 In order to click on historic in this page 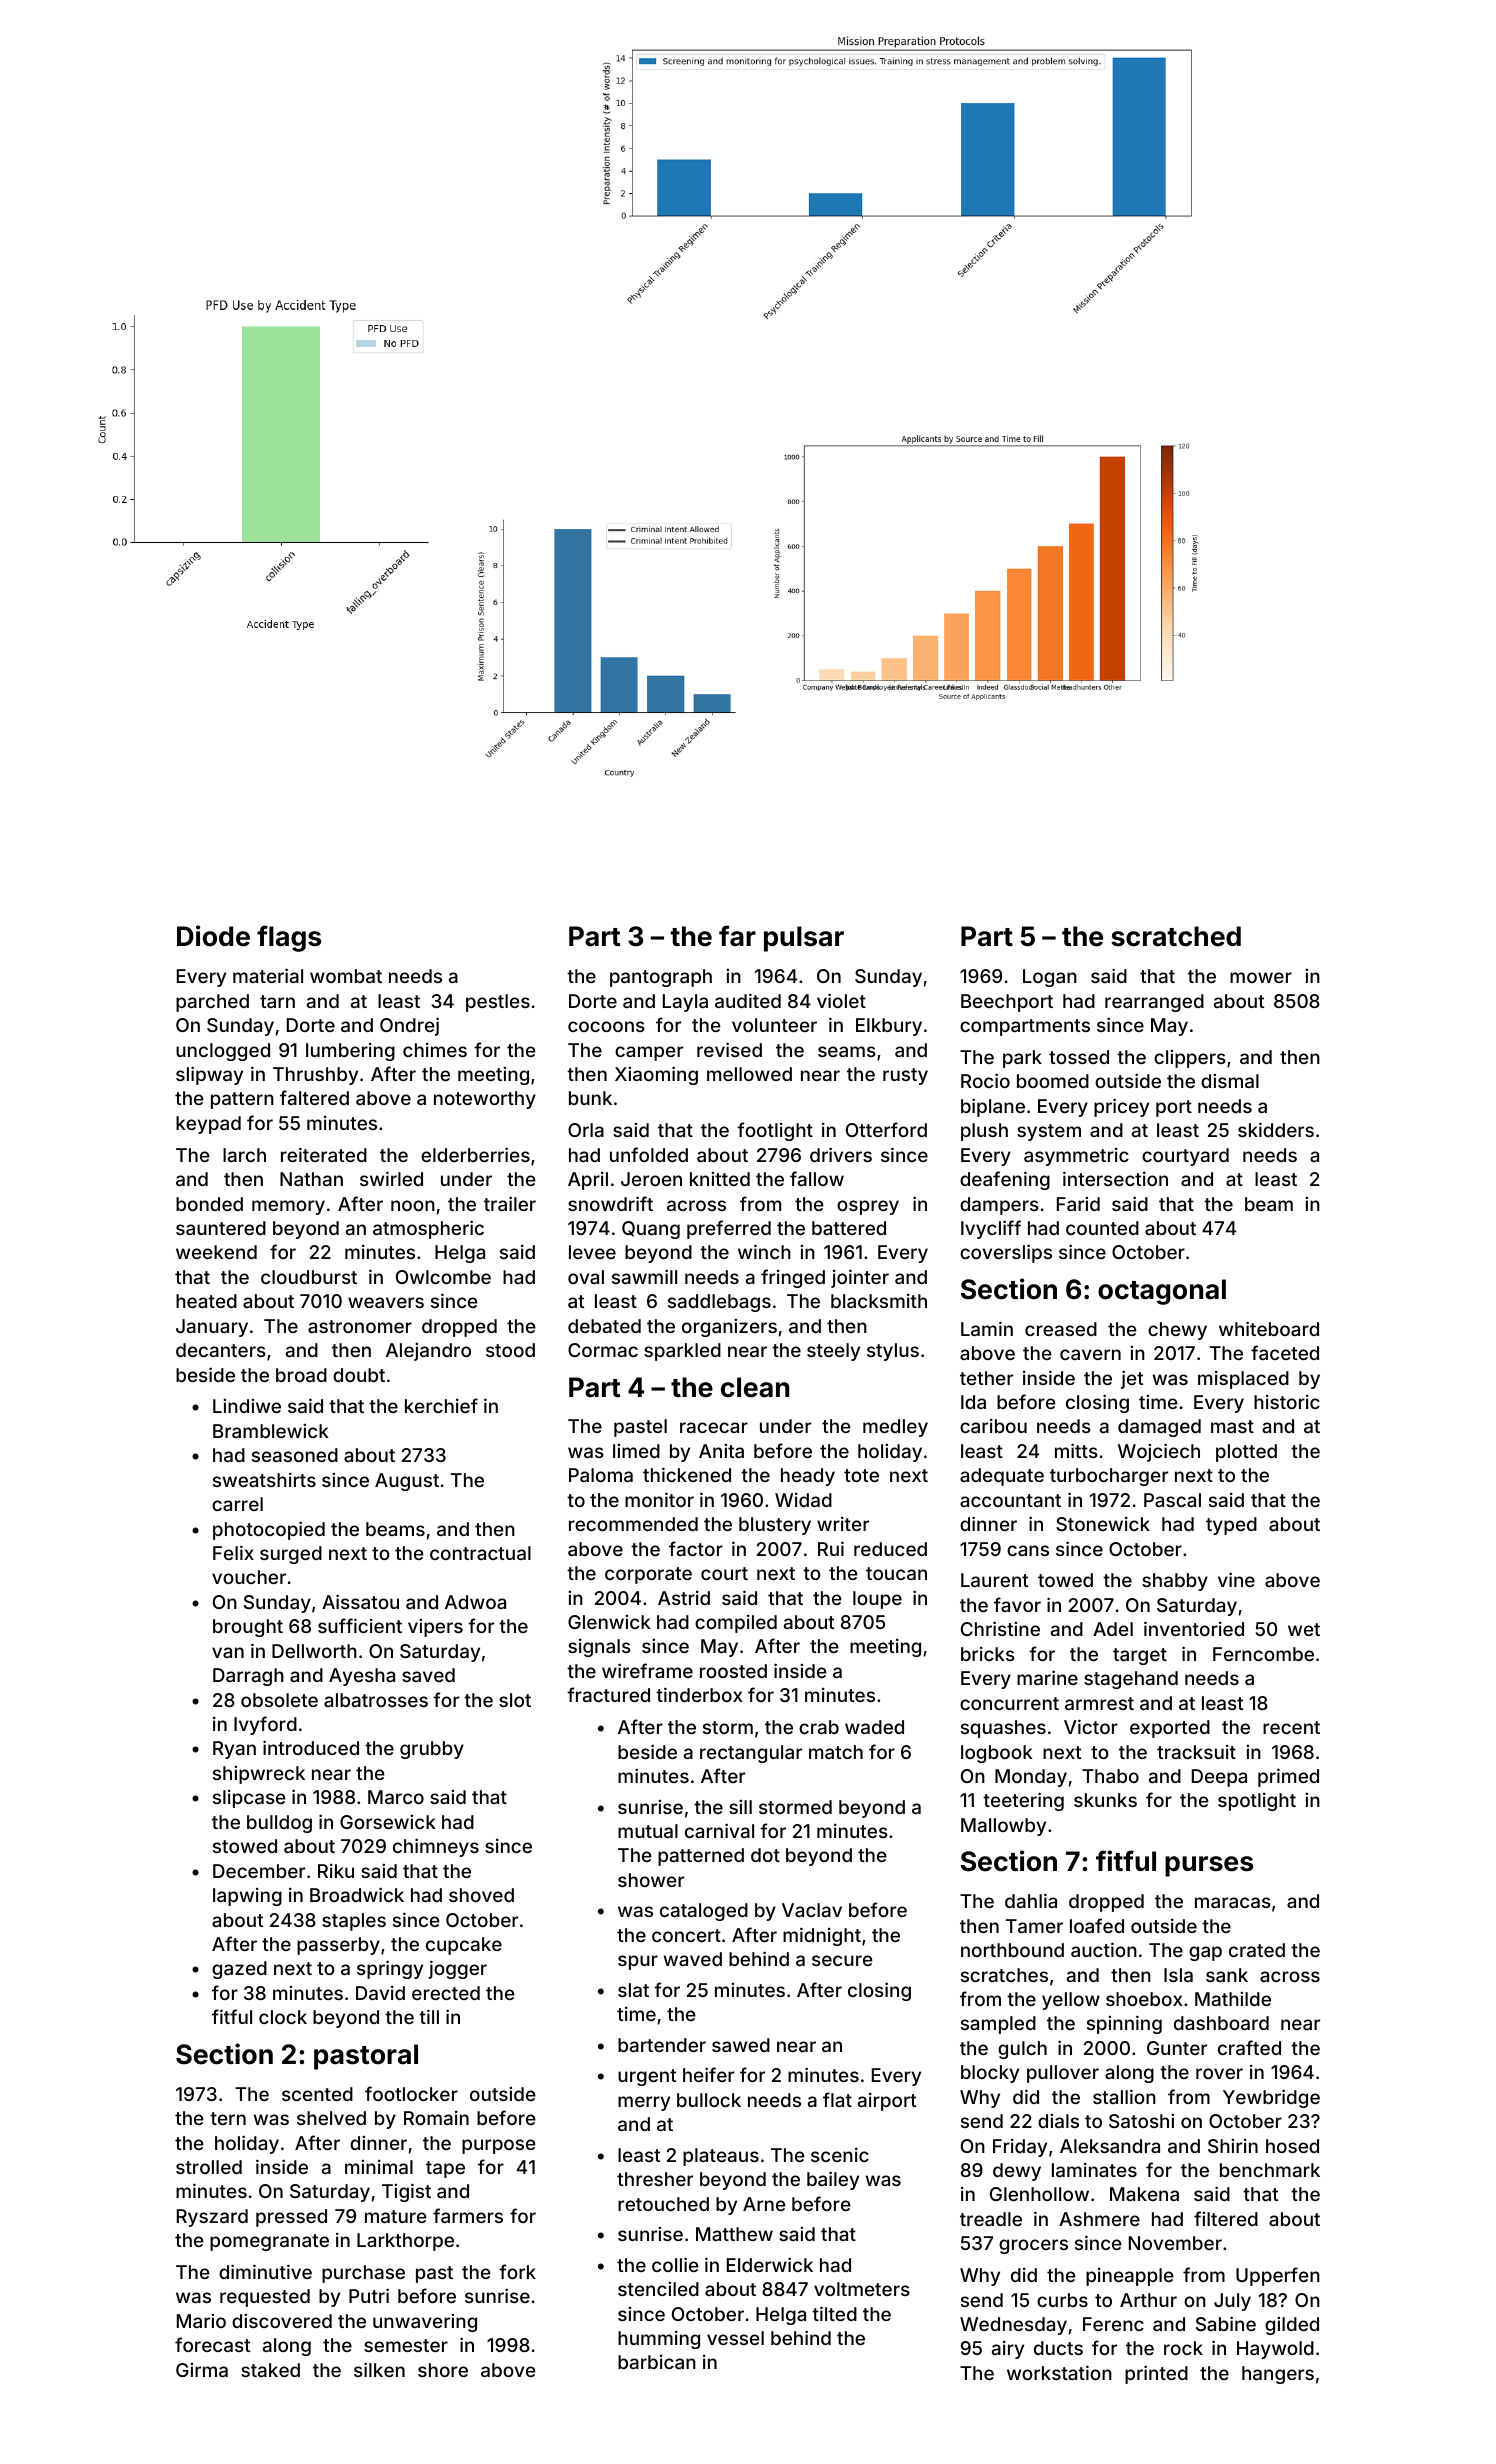, I will do `click(1287, 1402)`.
